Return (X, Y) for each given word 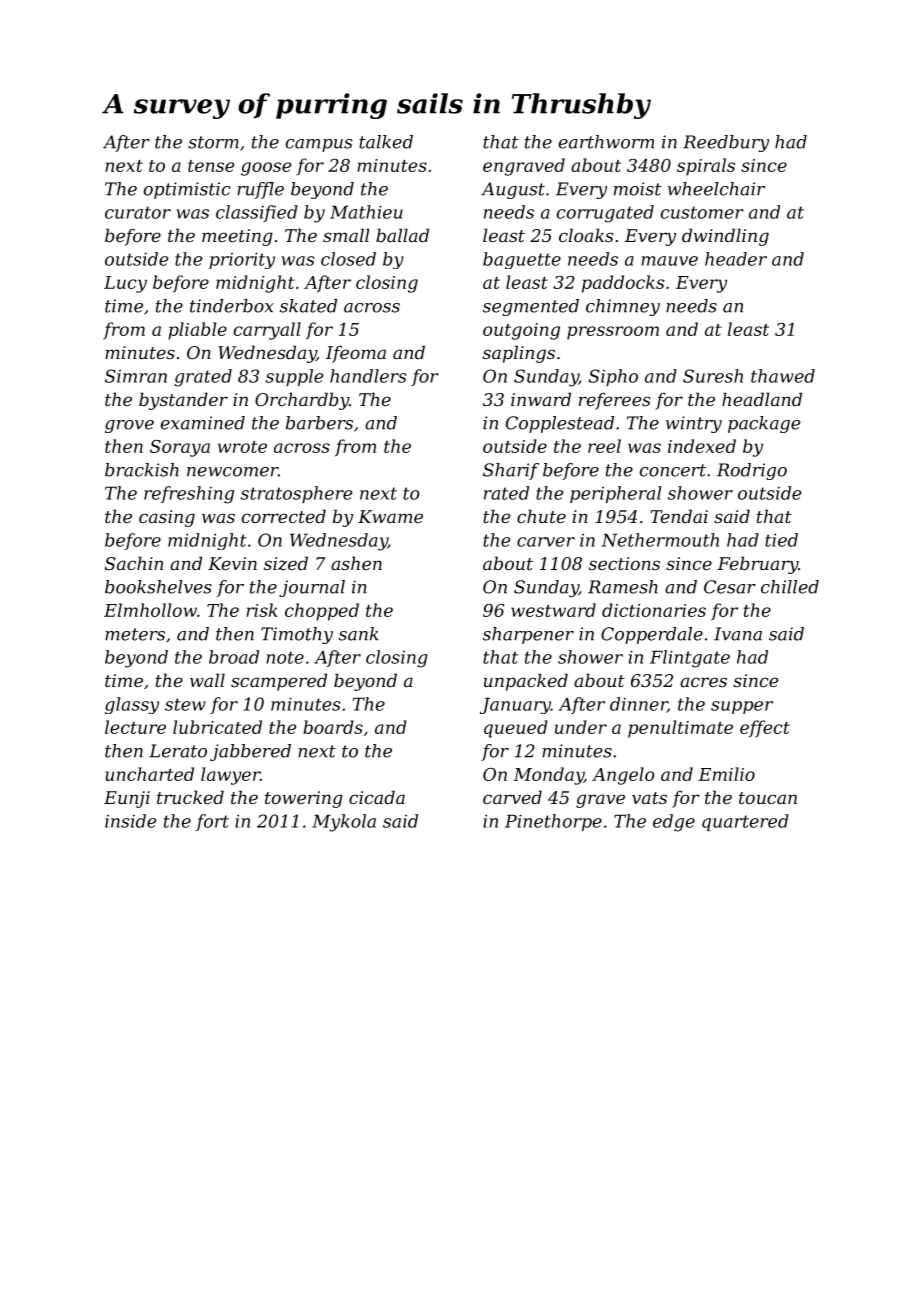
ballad (402, 235)
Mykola (344, 823)
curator (138, 212)
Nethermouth (660, 540)
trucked (190, 797)
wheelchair (716, 189)
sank (359, 634)
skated (308, 306)
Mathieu (366, 212)
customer (702, 212)
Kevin (232, 563)
